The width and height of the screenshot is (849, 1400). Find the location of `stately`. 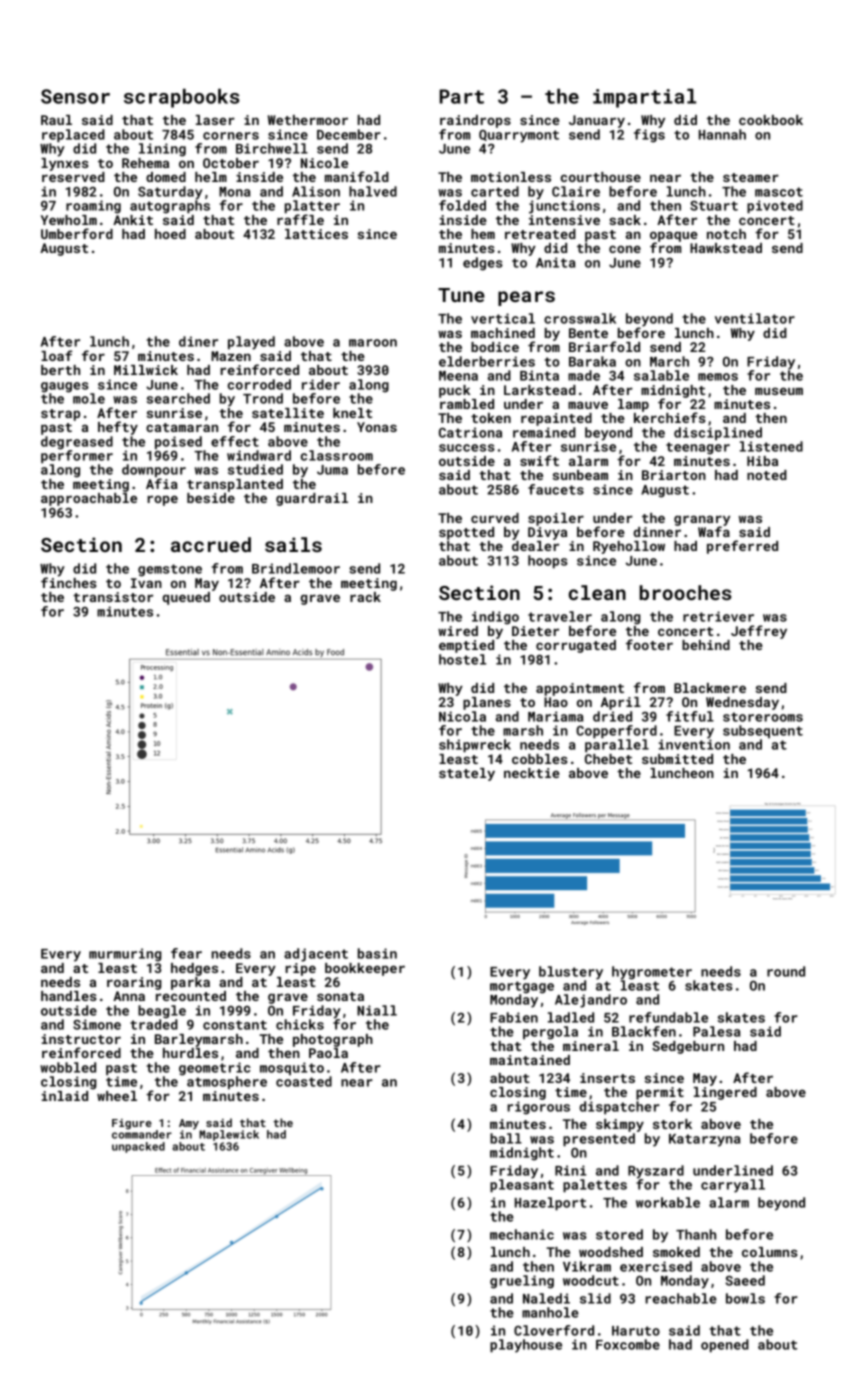

stately is located at coordinates (467, 774).
